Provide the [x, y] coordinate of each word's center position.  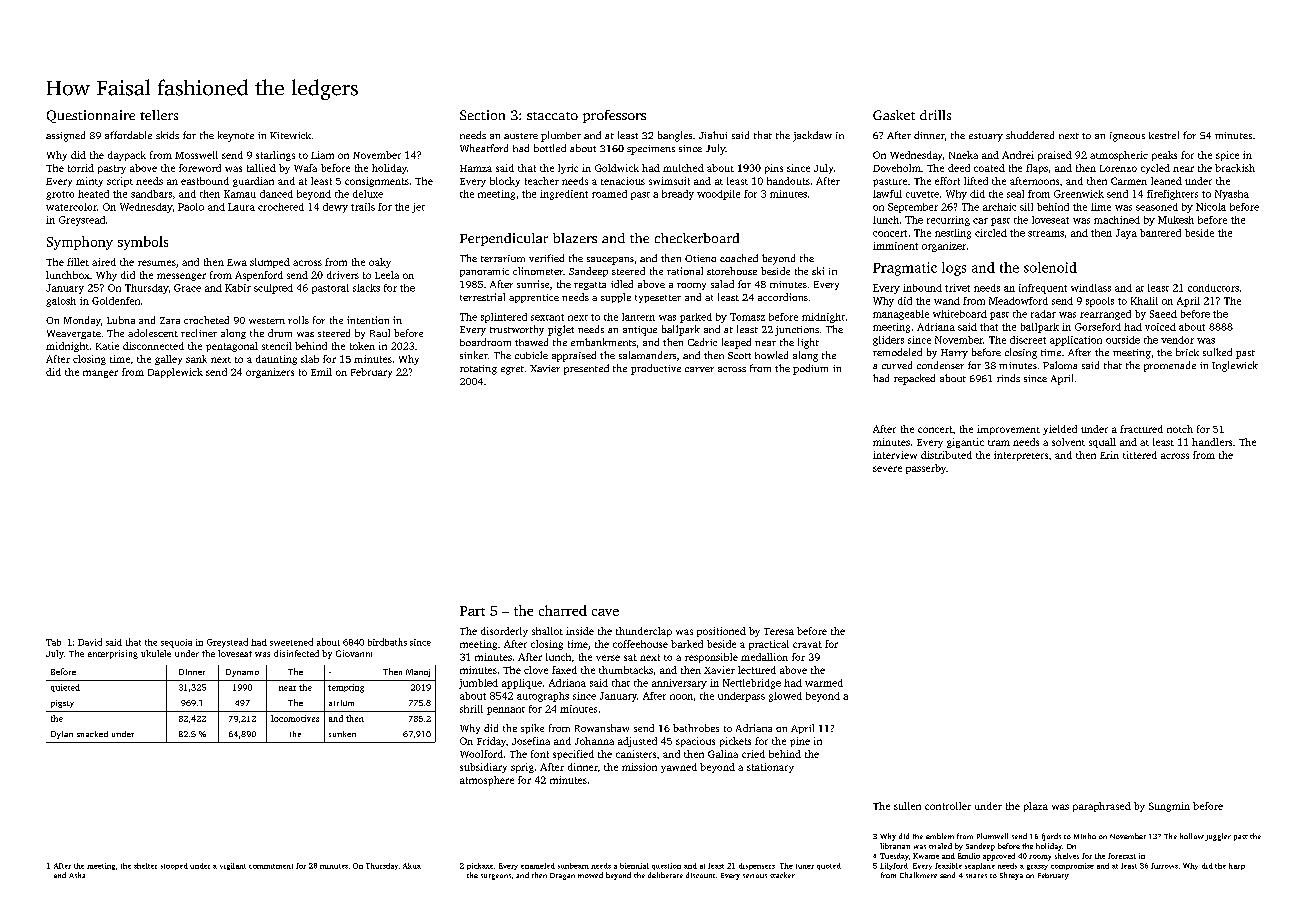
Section [482, 115]
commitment [271, 866]
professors [614, 116]
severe [887, 469]
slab [310, 359]
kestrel [1164, 135]
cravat [807, 644]
